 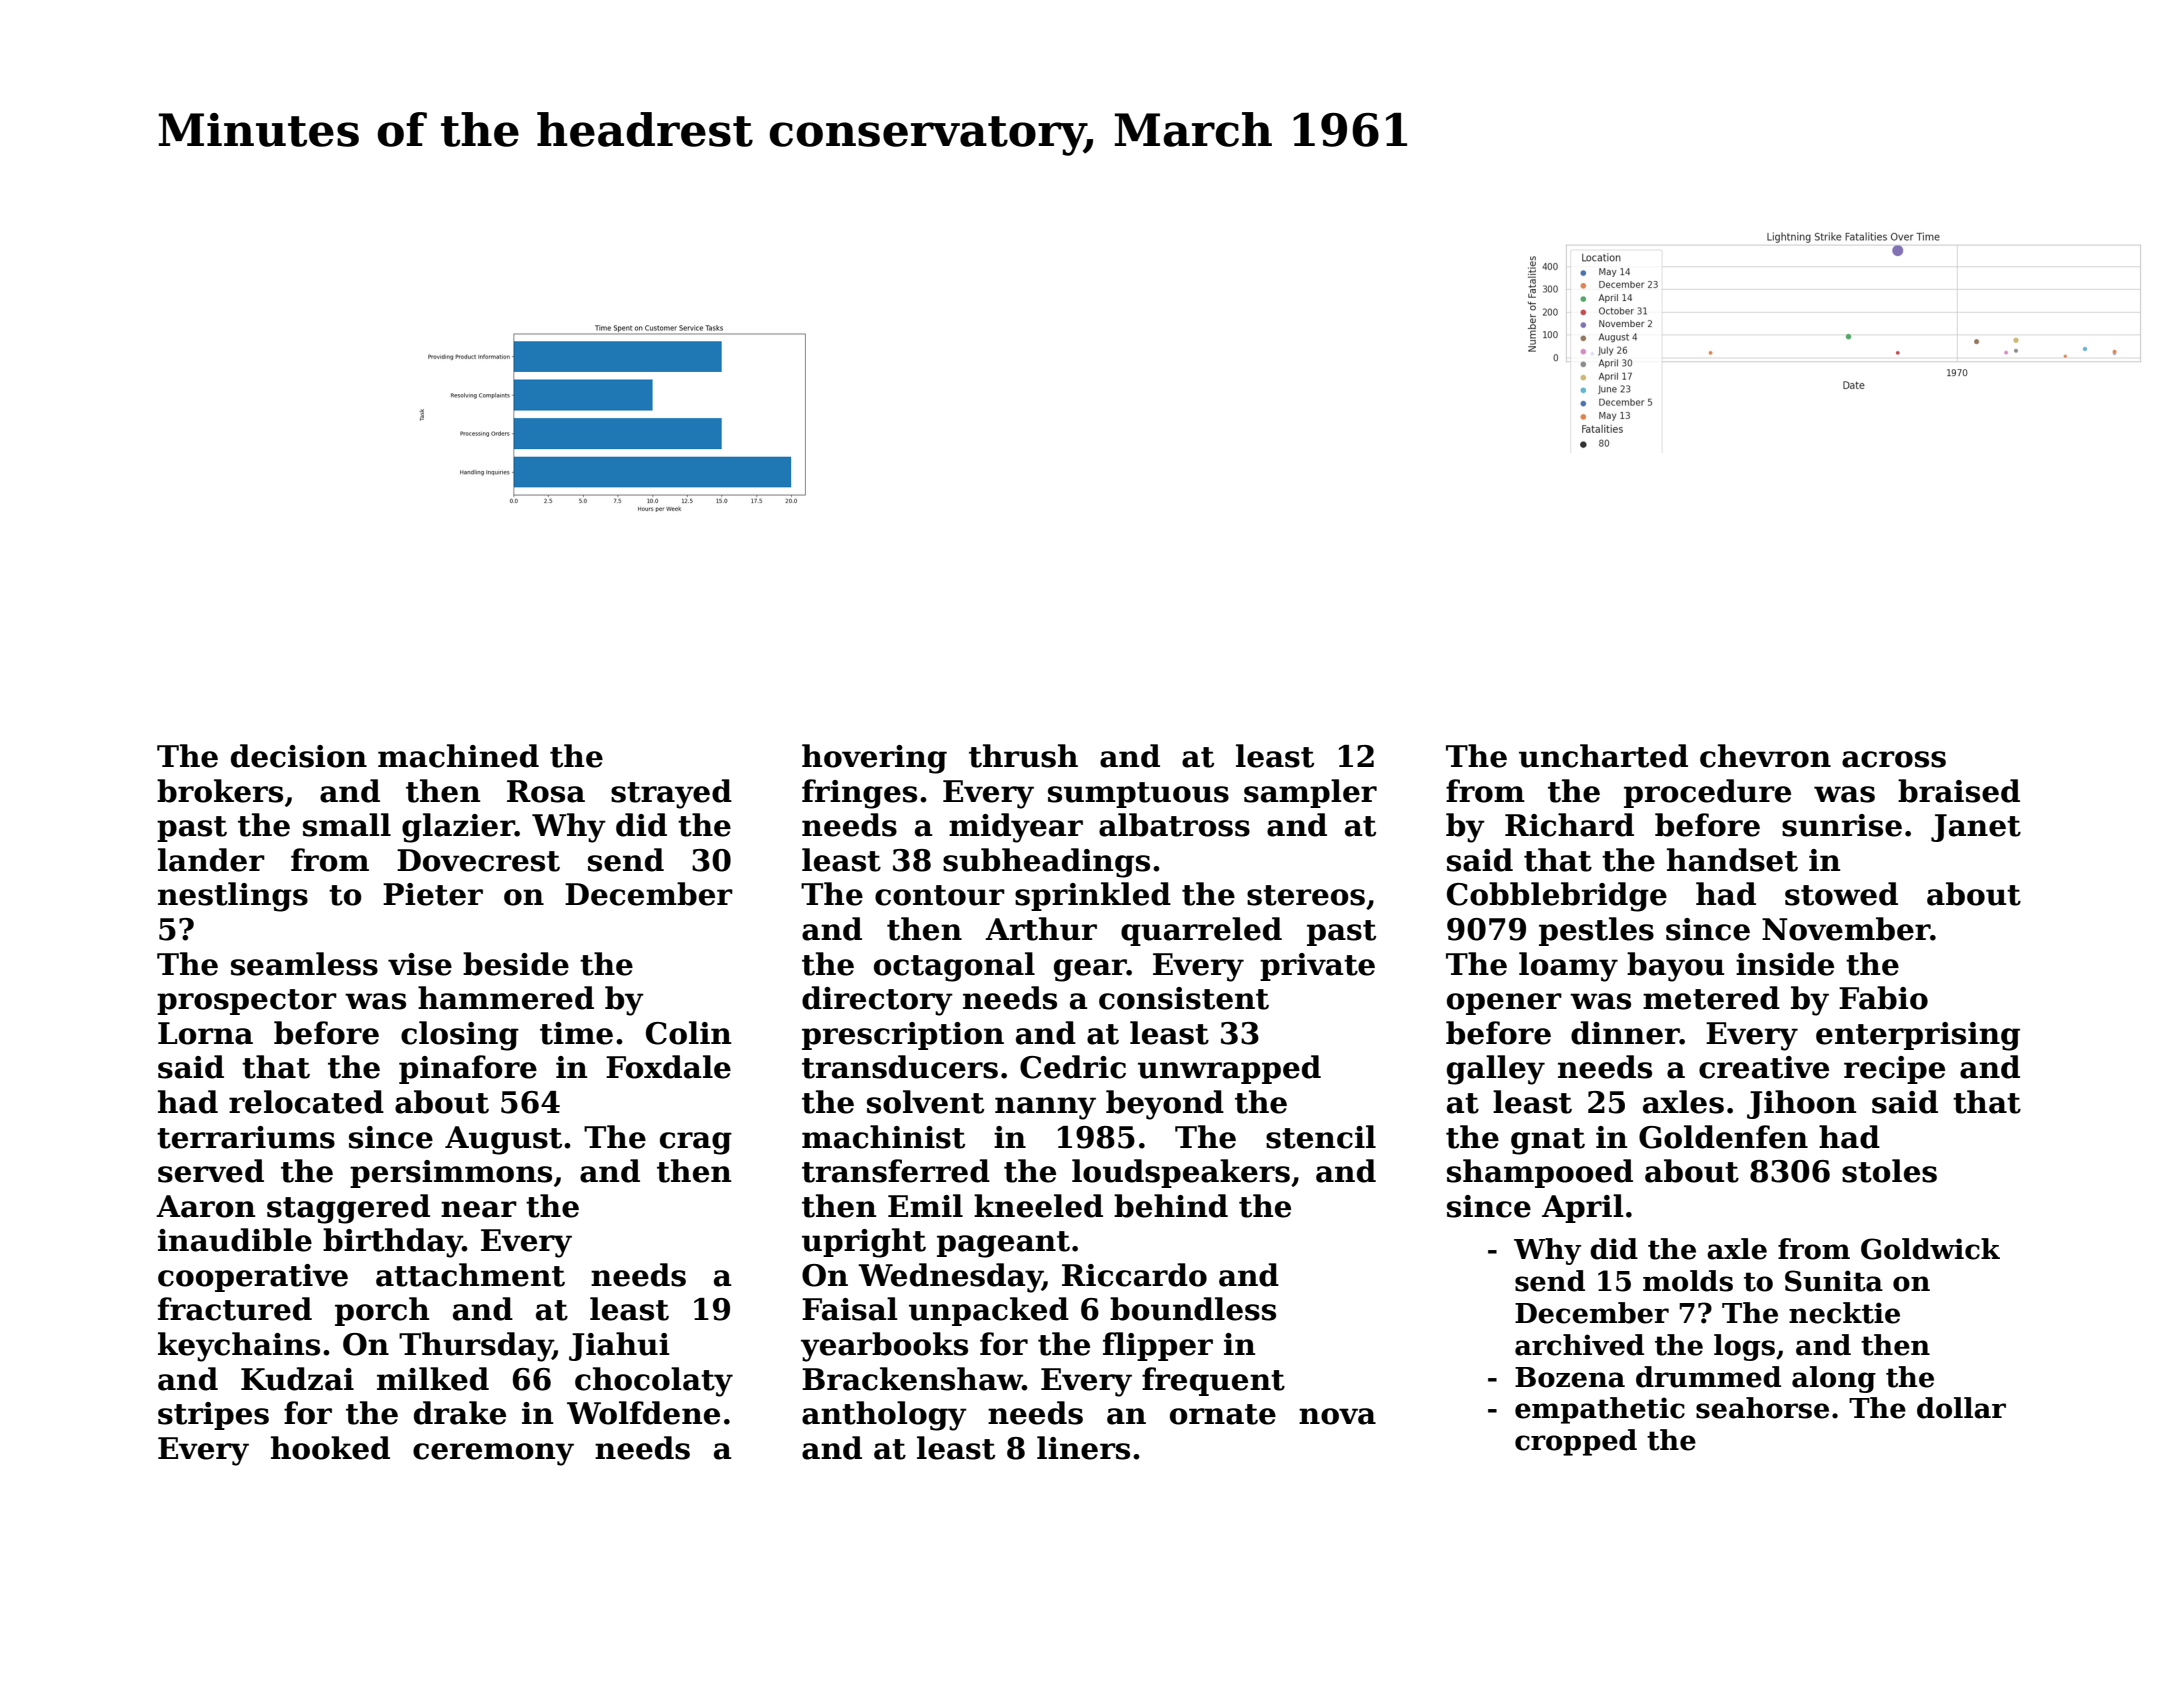 I want to click on procedure, so click(x=1707, y=793).
